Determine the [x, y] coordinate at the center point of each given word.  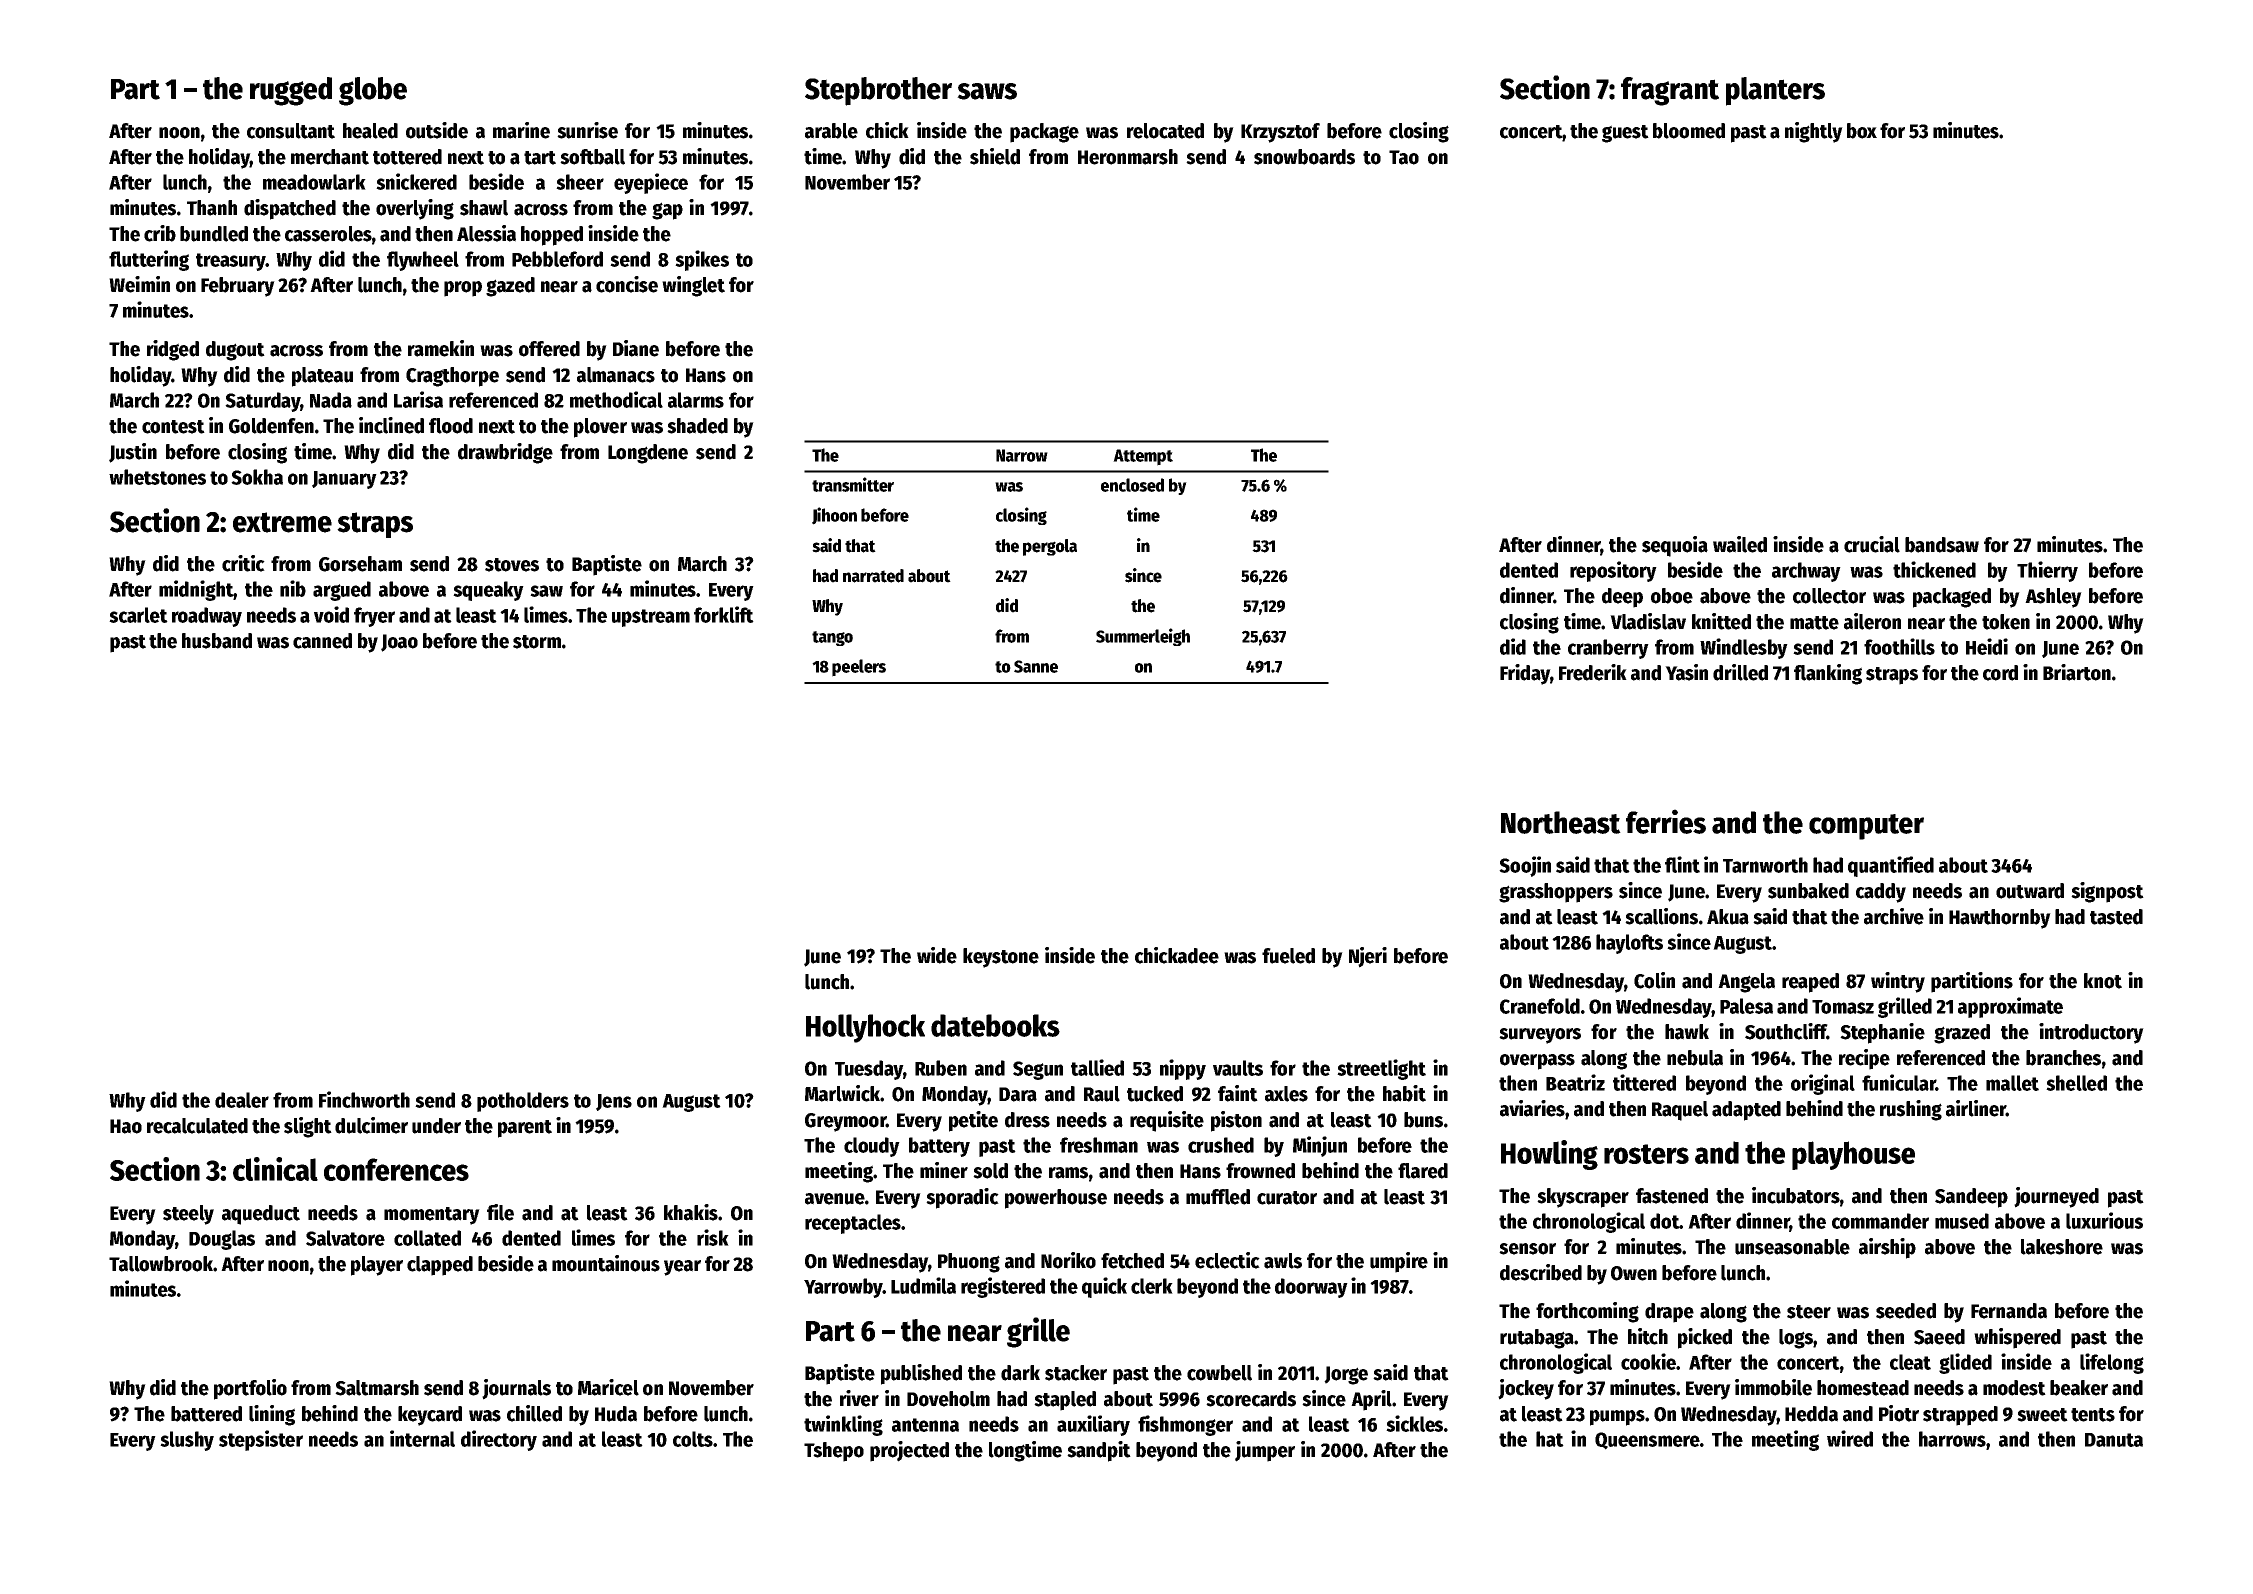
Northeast [1561, 822]
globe [373, 91]
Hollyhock [865, 1028]
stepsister [261, 1440]
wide [937, 955]
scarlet [138, 615]
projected [909, 1451]
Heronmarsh [1128, 157]
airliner [1976, 1108]
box [1862, 131]
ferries [1666, 821]
